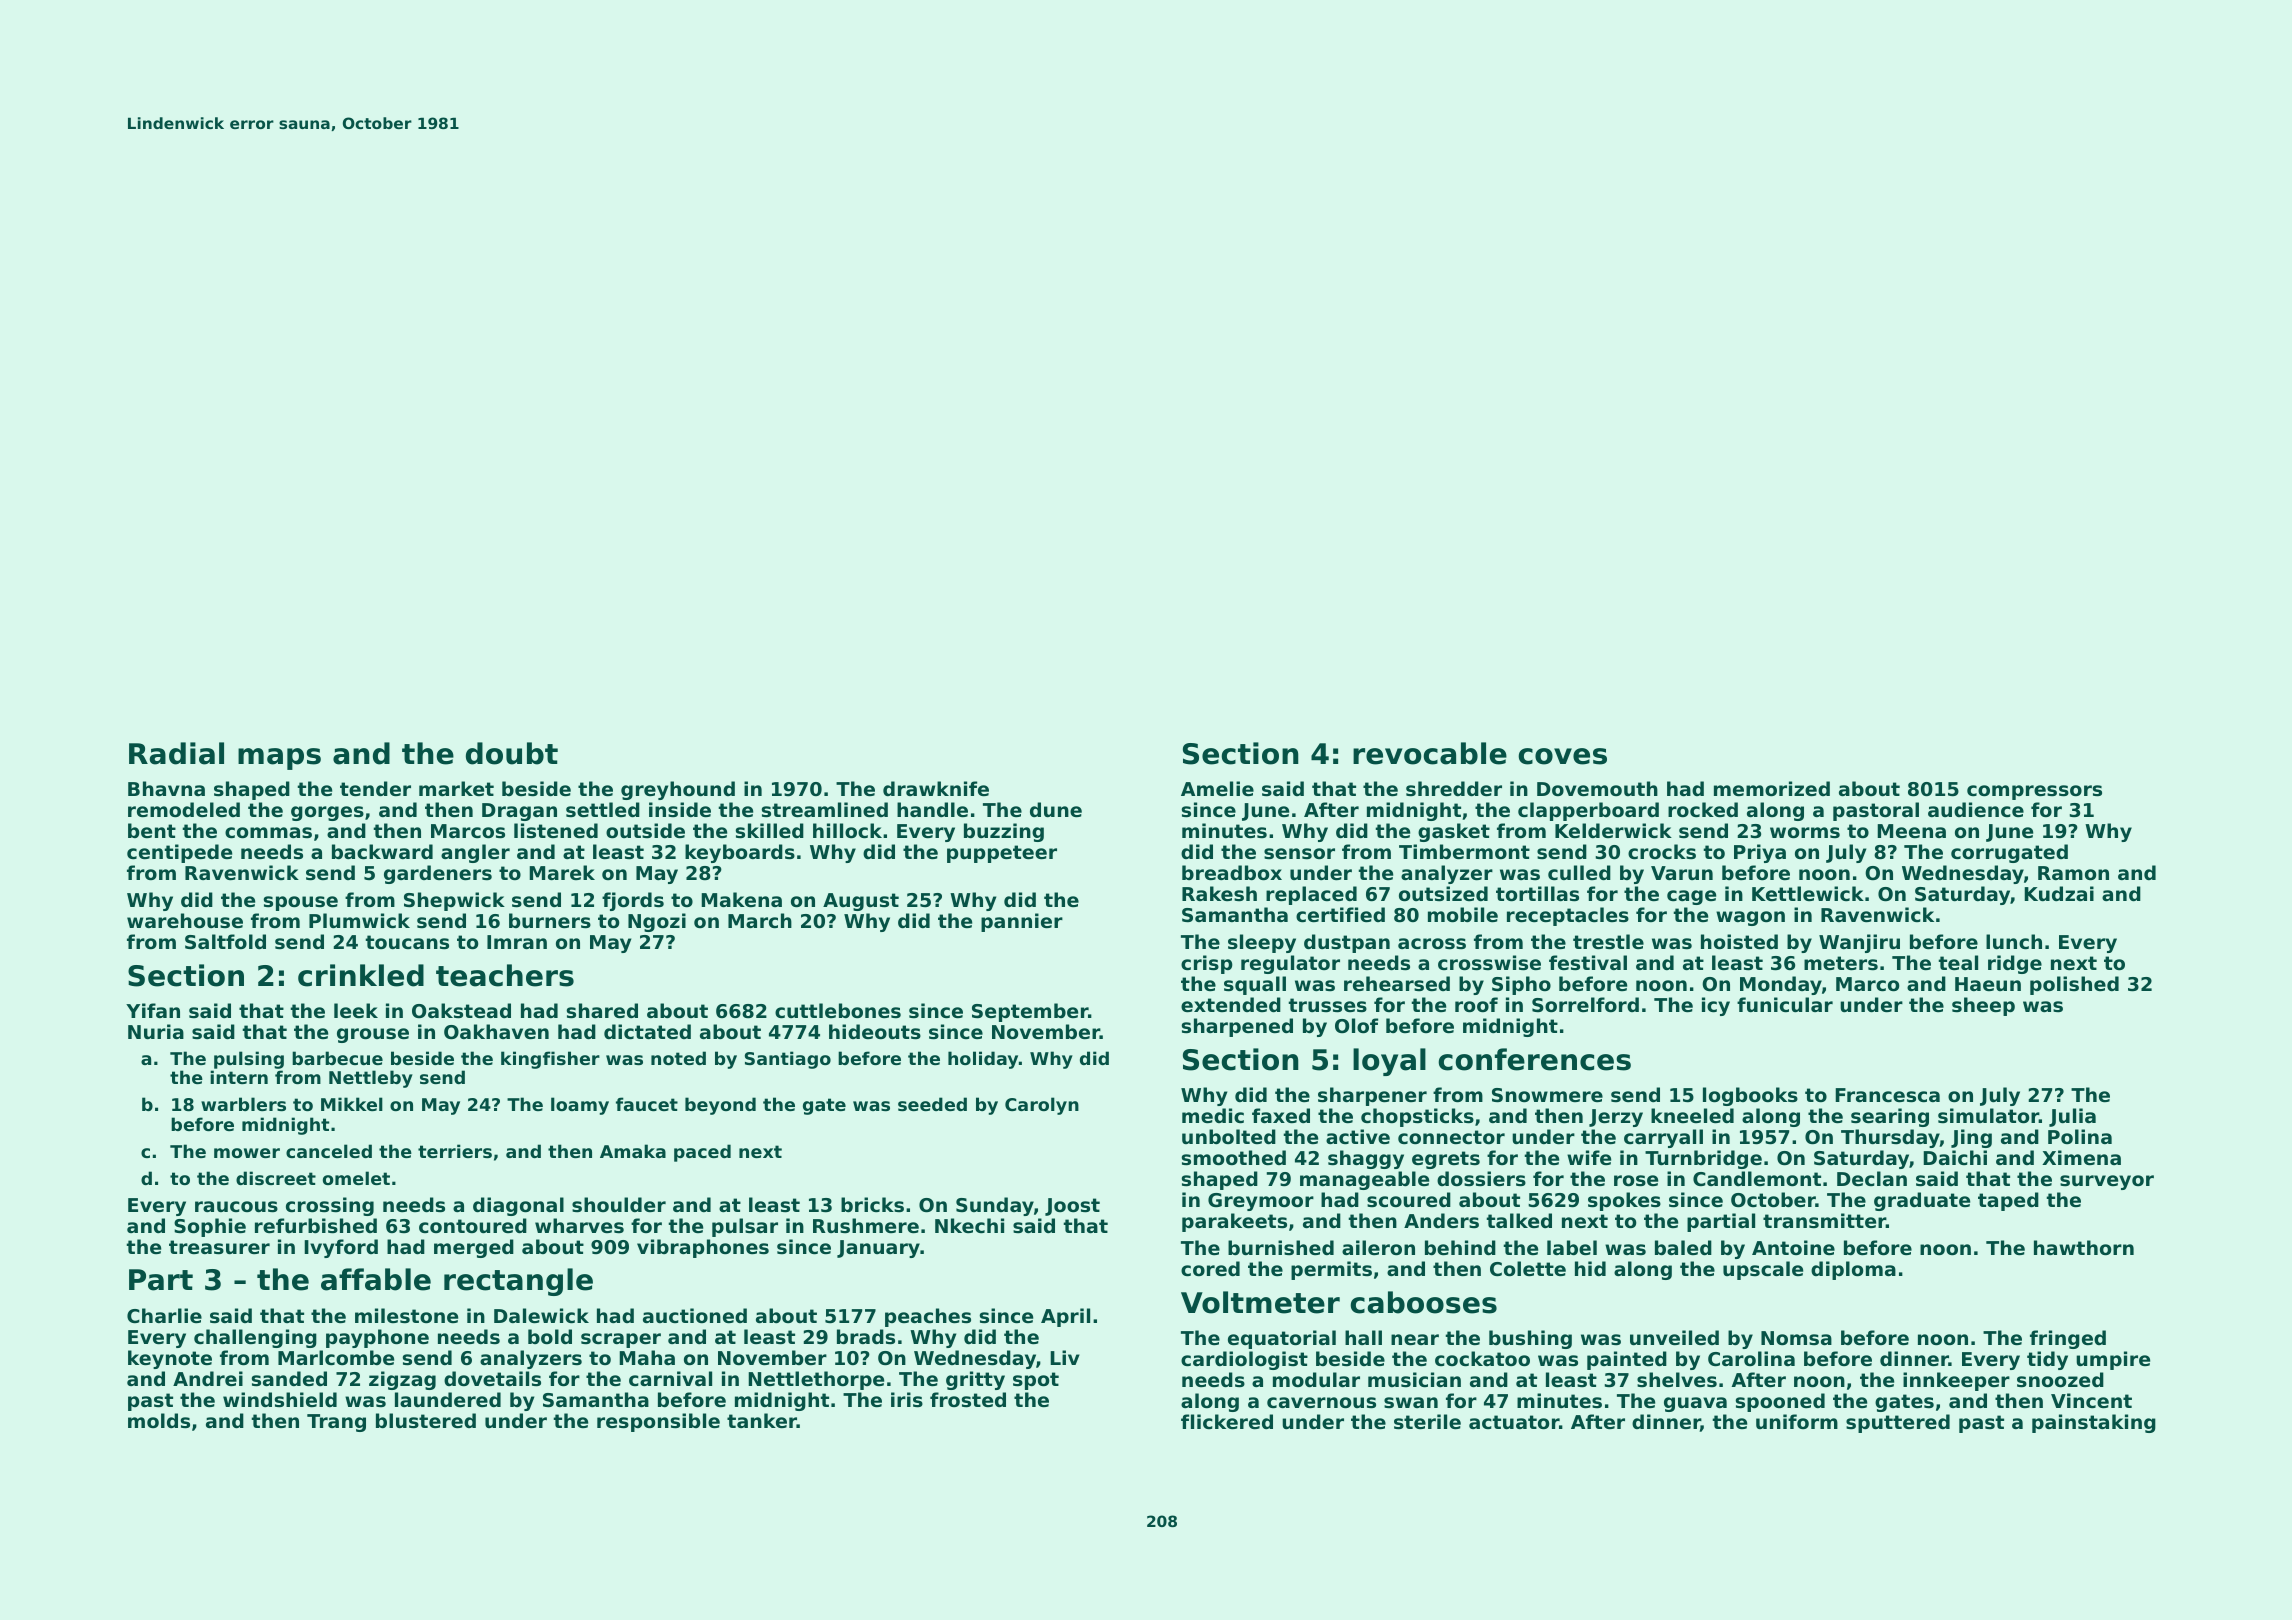  I want to click on loamy, so click(580, 1106).
